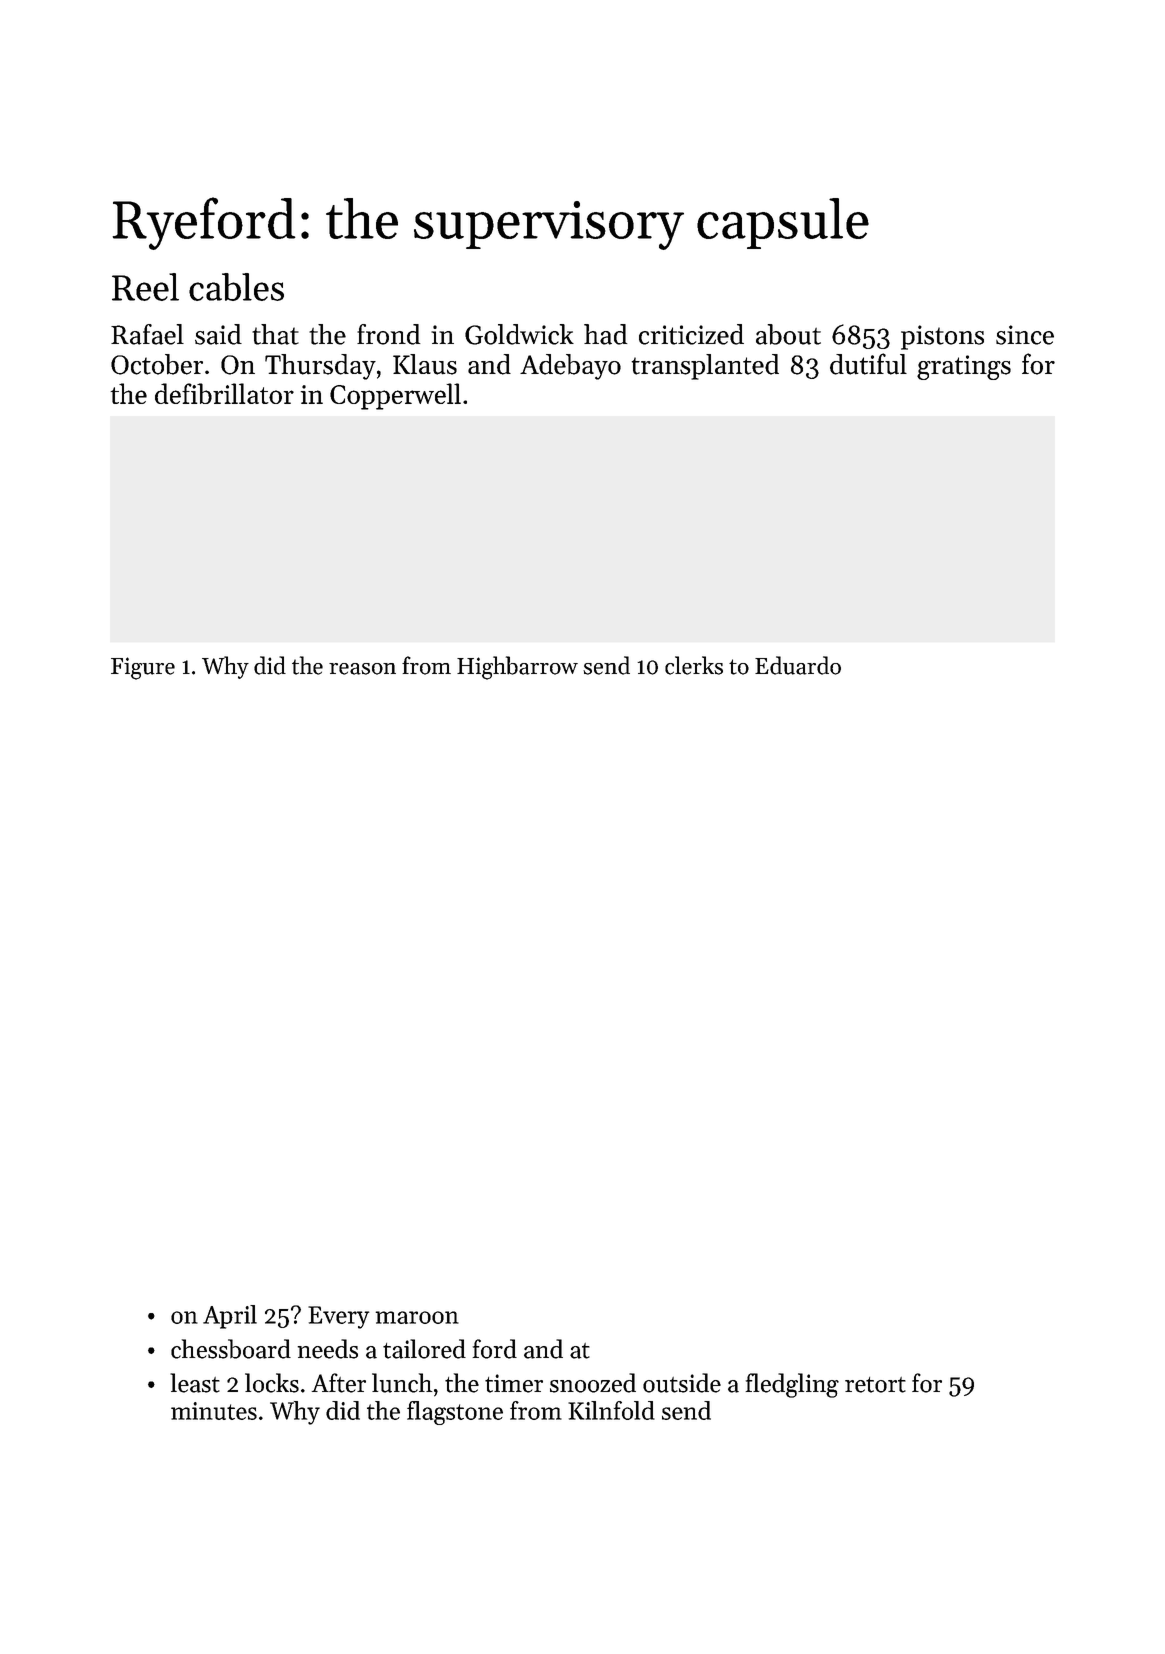  Describe the element at coordinates (691, 334) in the page. I see `criticized` at that location.
